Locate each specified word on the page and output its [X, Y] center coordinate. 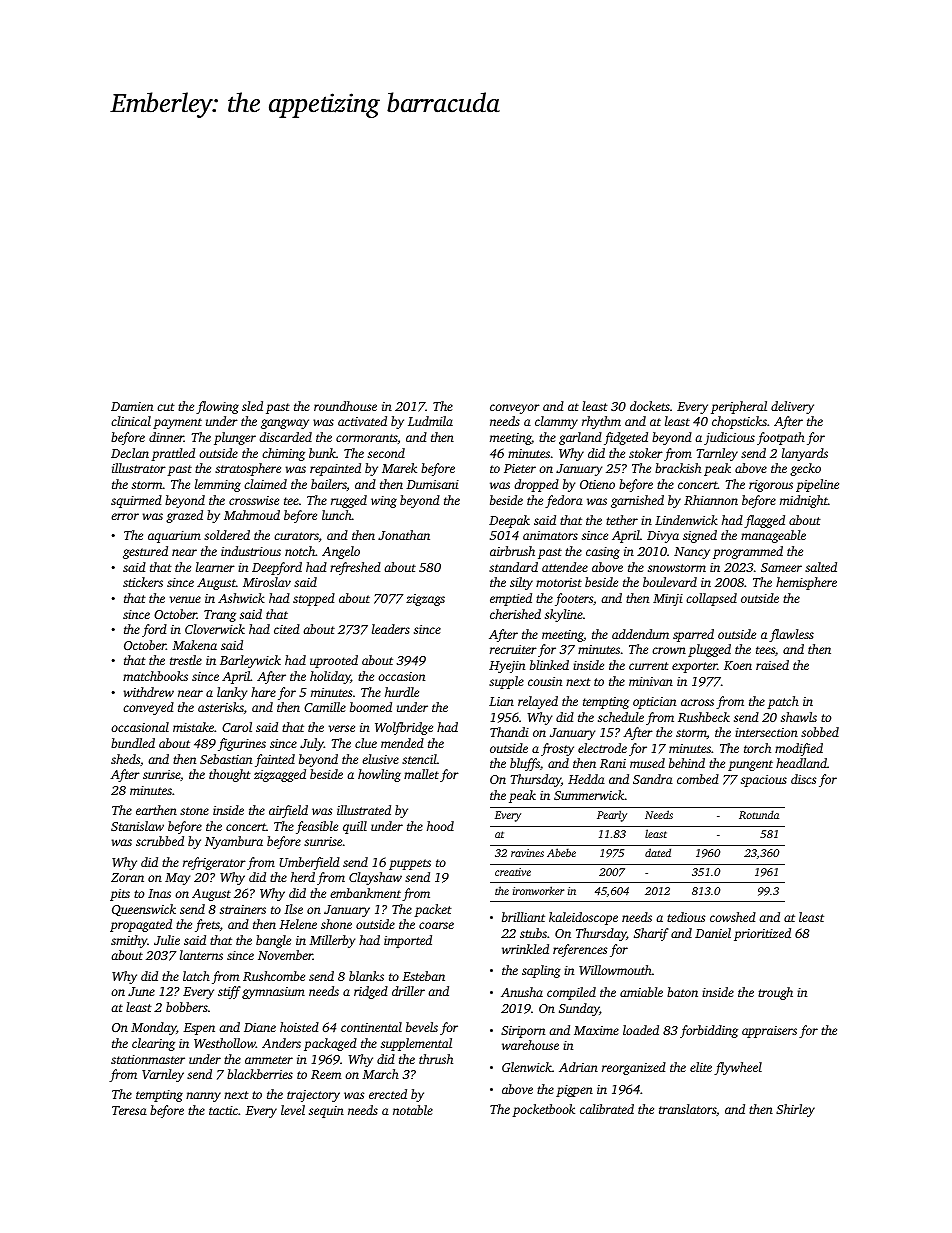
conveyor [515, 409]
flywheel [738, 1068]
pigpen [574, 1091]
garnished [637, 501]
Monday [154, 1028]
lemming [218, 485]
